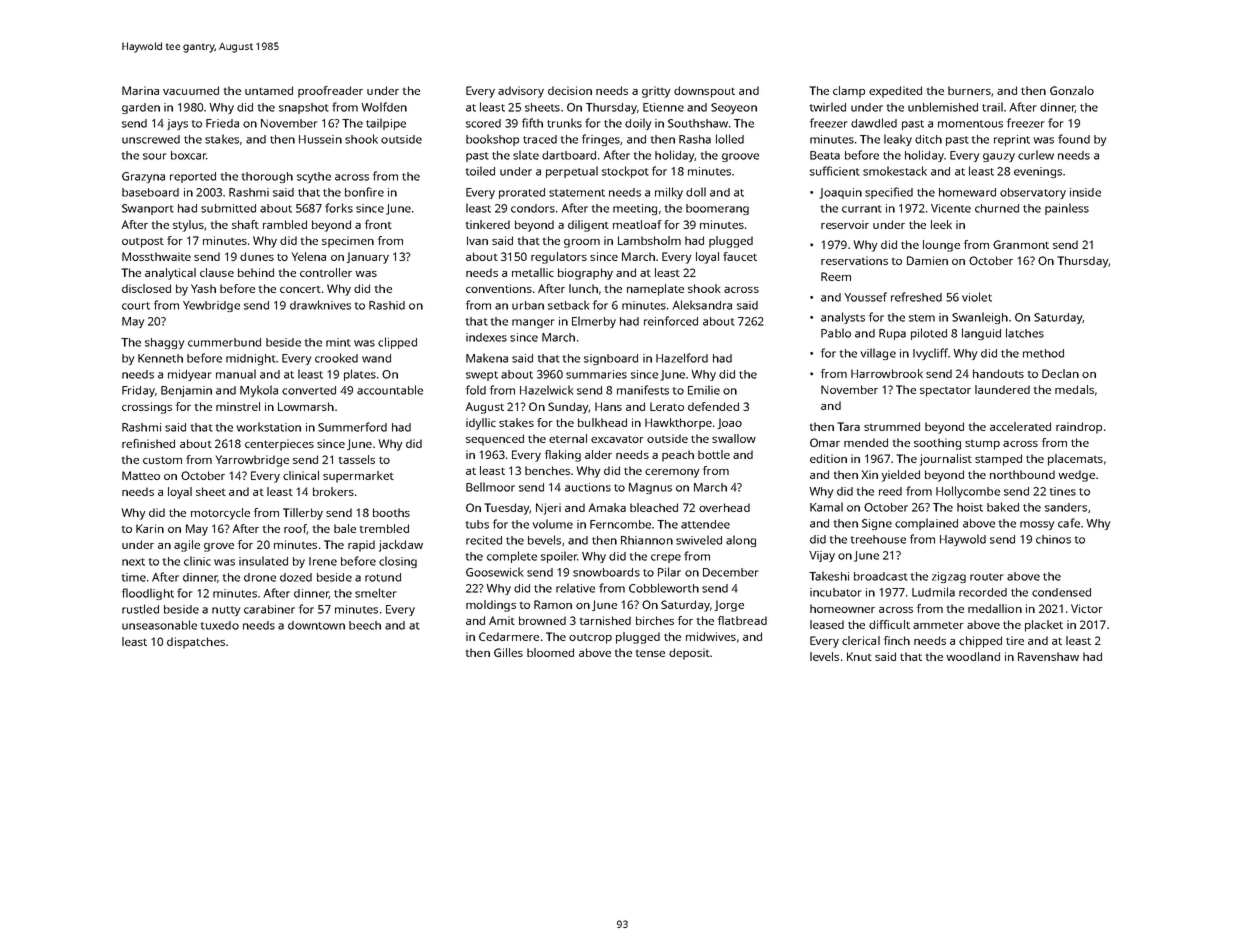  What do you see at coordinates (147, 408) in the document?
I see `crossings` at bounding box center [147, 408].
